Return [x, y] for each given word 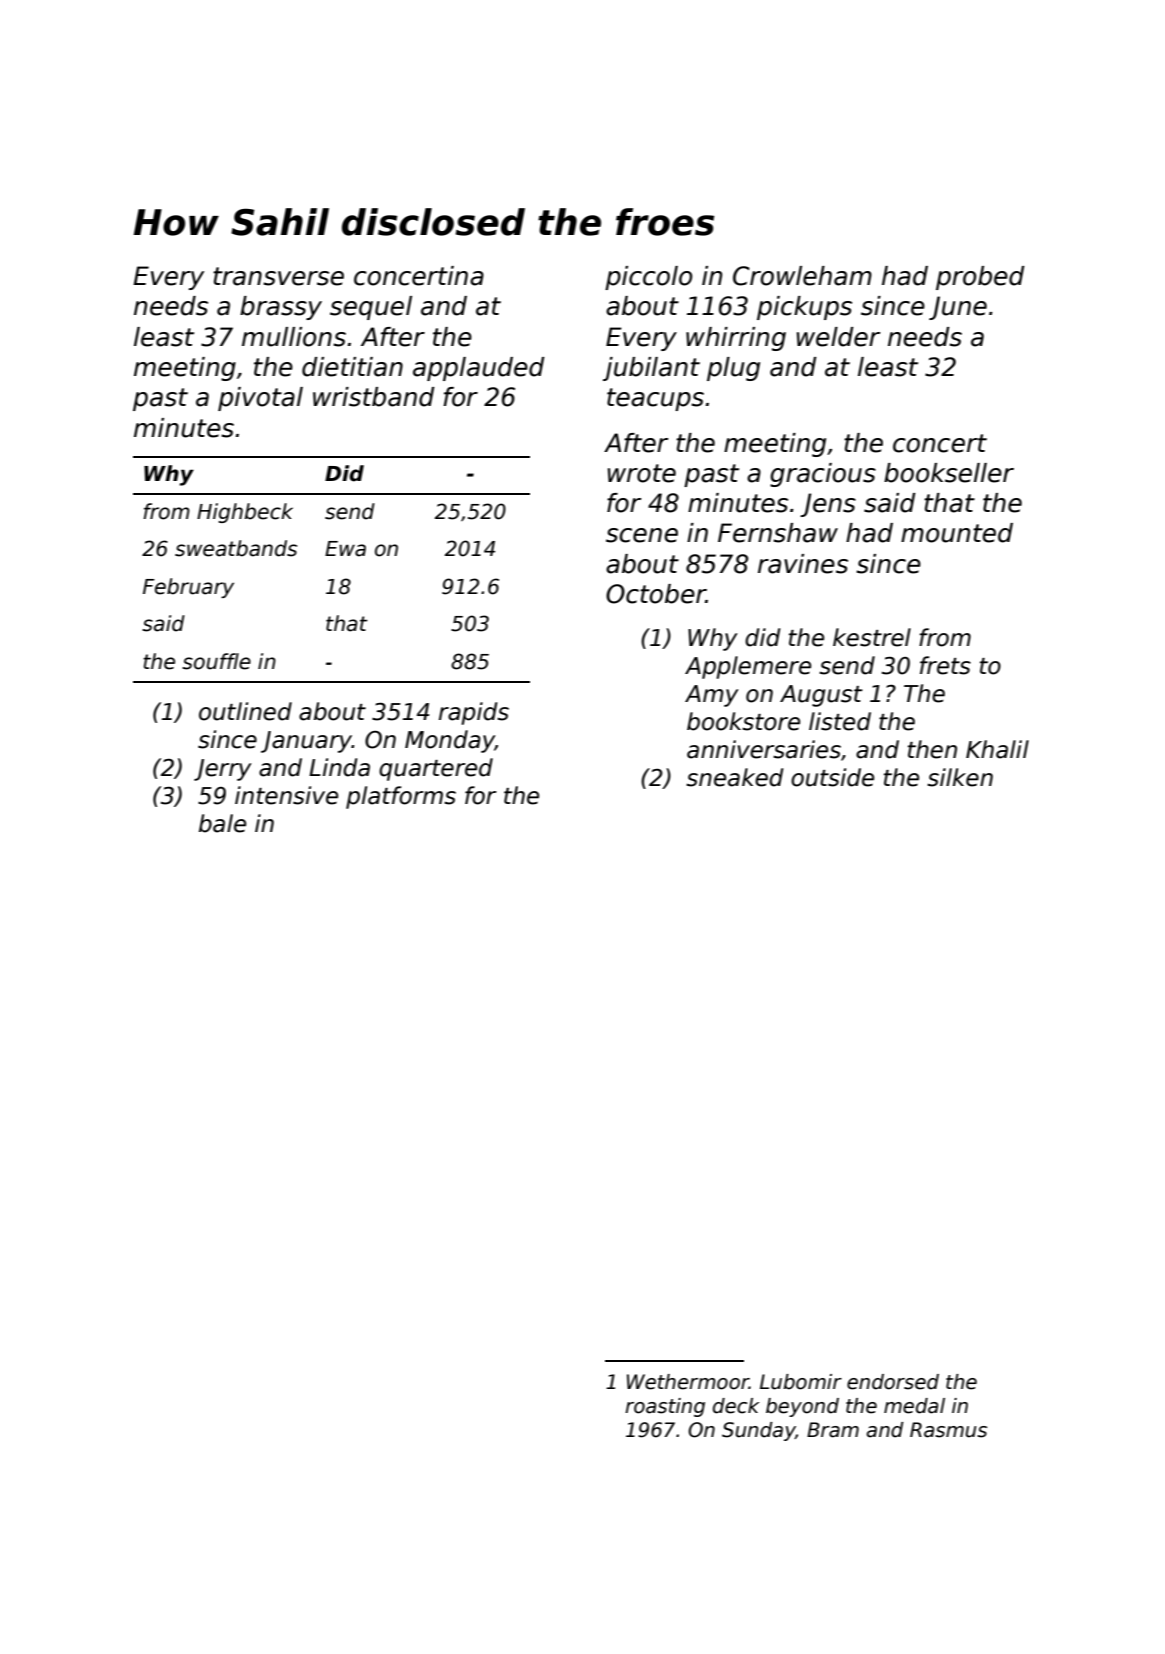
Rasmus [948, 1430]
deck [736, 1406]
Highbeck [245, 513]
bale [222, 823]
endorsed [893, 1382]
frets [945, 665]
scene [642, 535]
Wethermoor [688, 1382]
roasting [665, 1407]
